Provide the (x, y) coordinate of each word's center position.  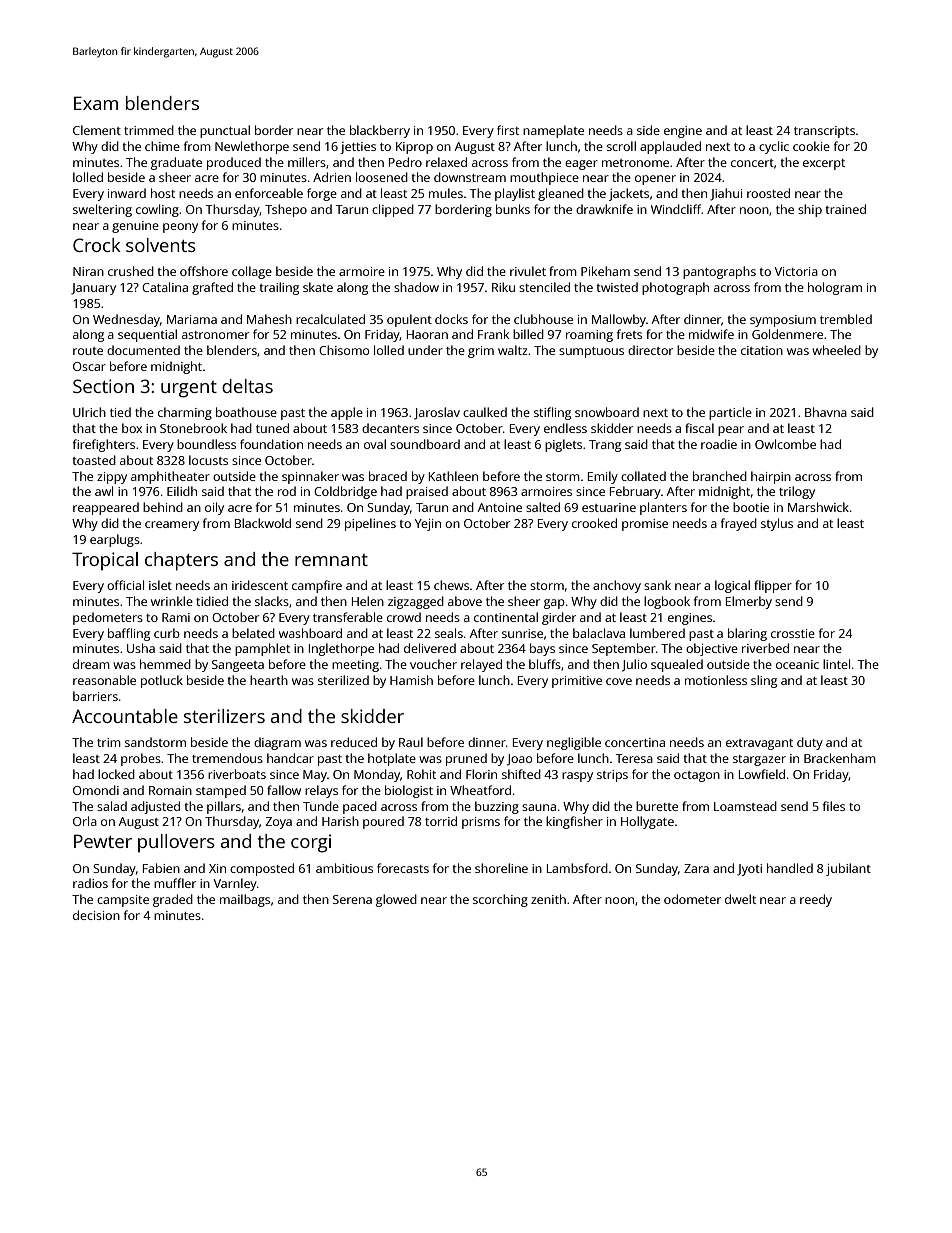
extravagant (759, 744)
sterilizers (224, 716)
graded (173, 900)
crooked (594, 523)
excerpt (824, 164)
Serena (352, 899)
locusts (208, 460)
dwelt (740, 899)
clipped (393, 210)
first (508, 130)
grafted (212, 288)
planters (663, 508)
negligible (574, 743)
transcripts (824, 132)
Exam (96, 103)
